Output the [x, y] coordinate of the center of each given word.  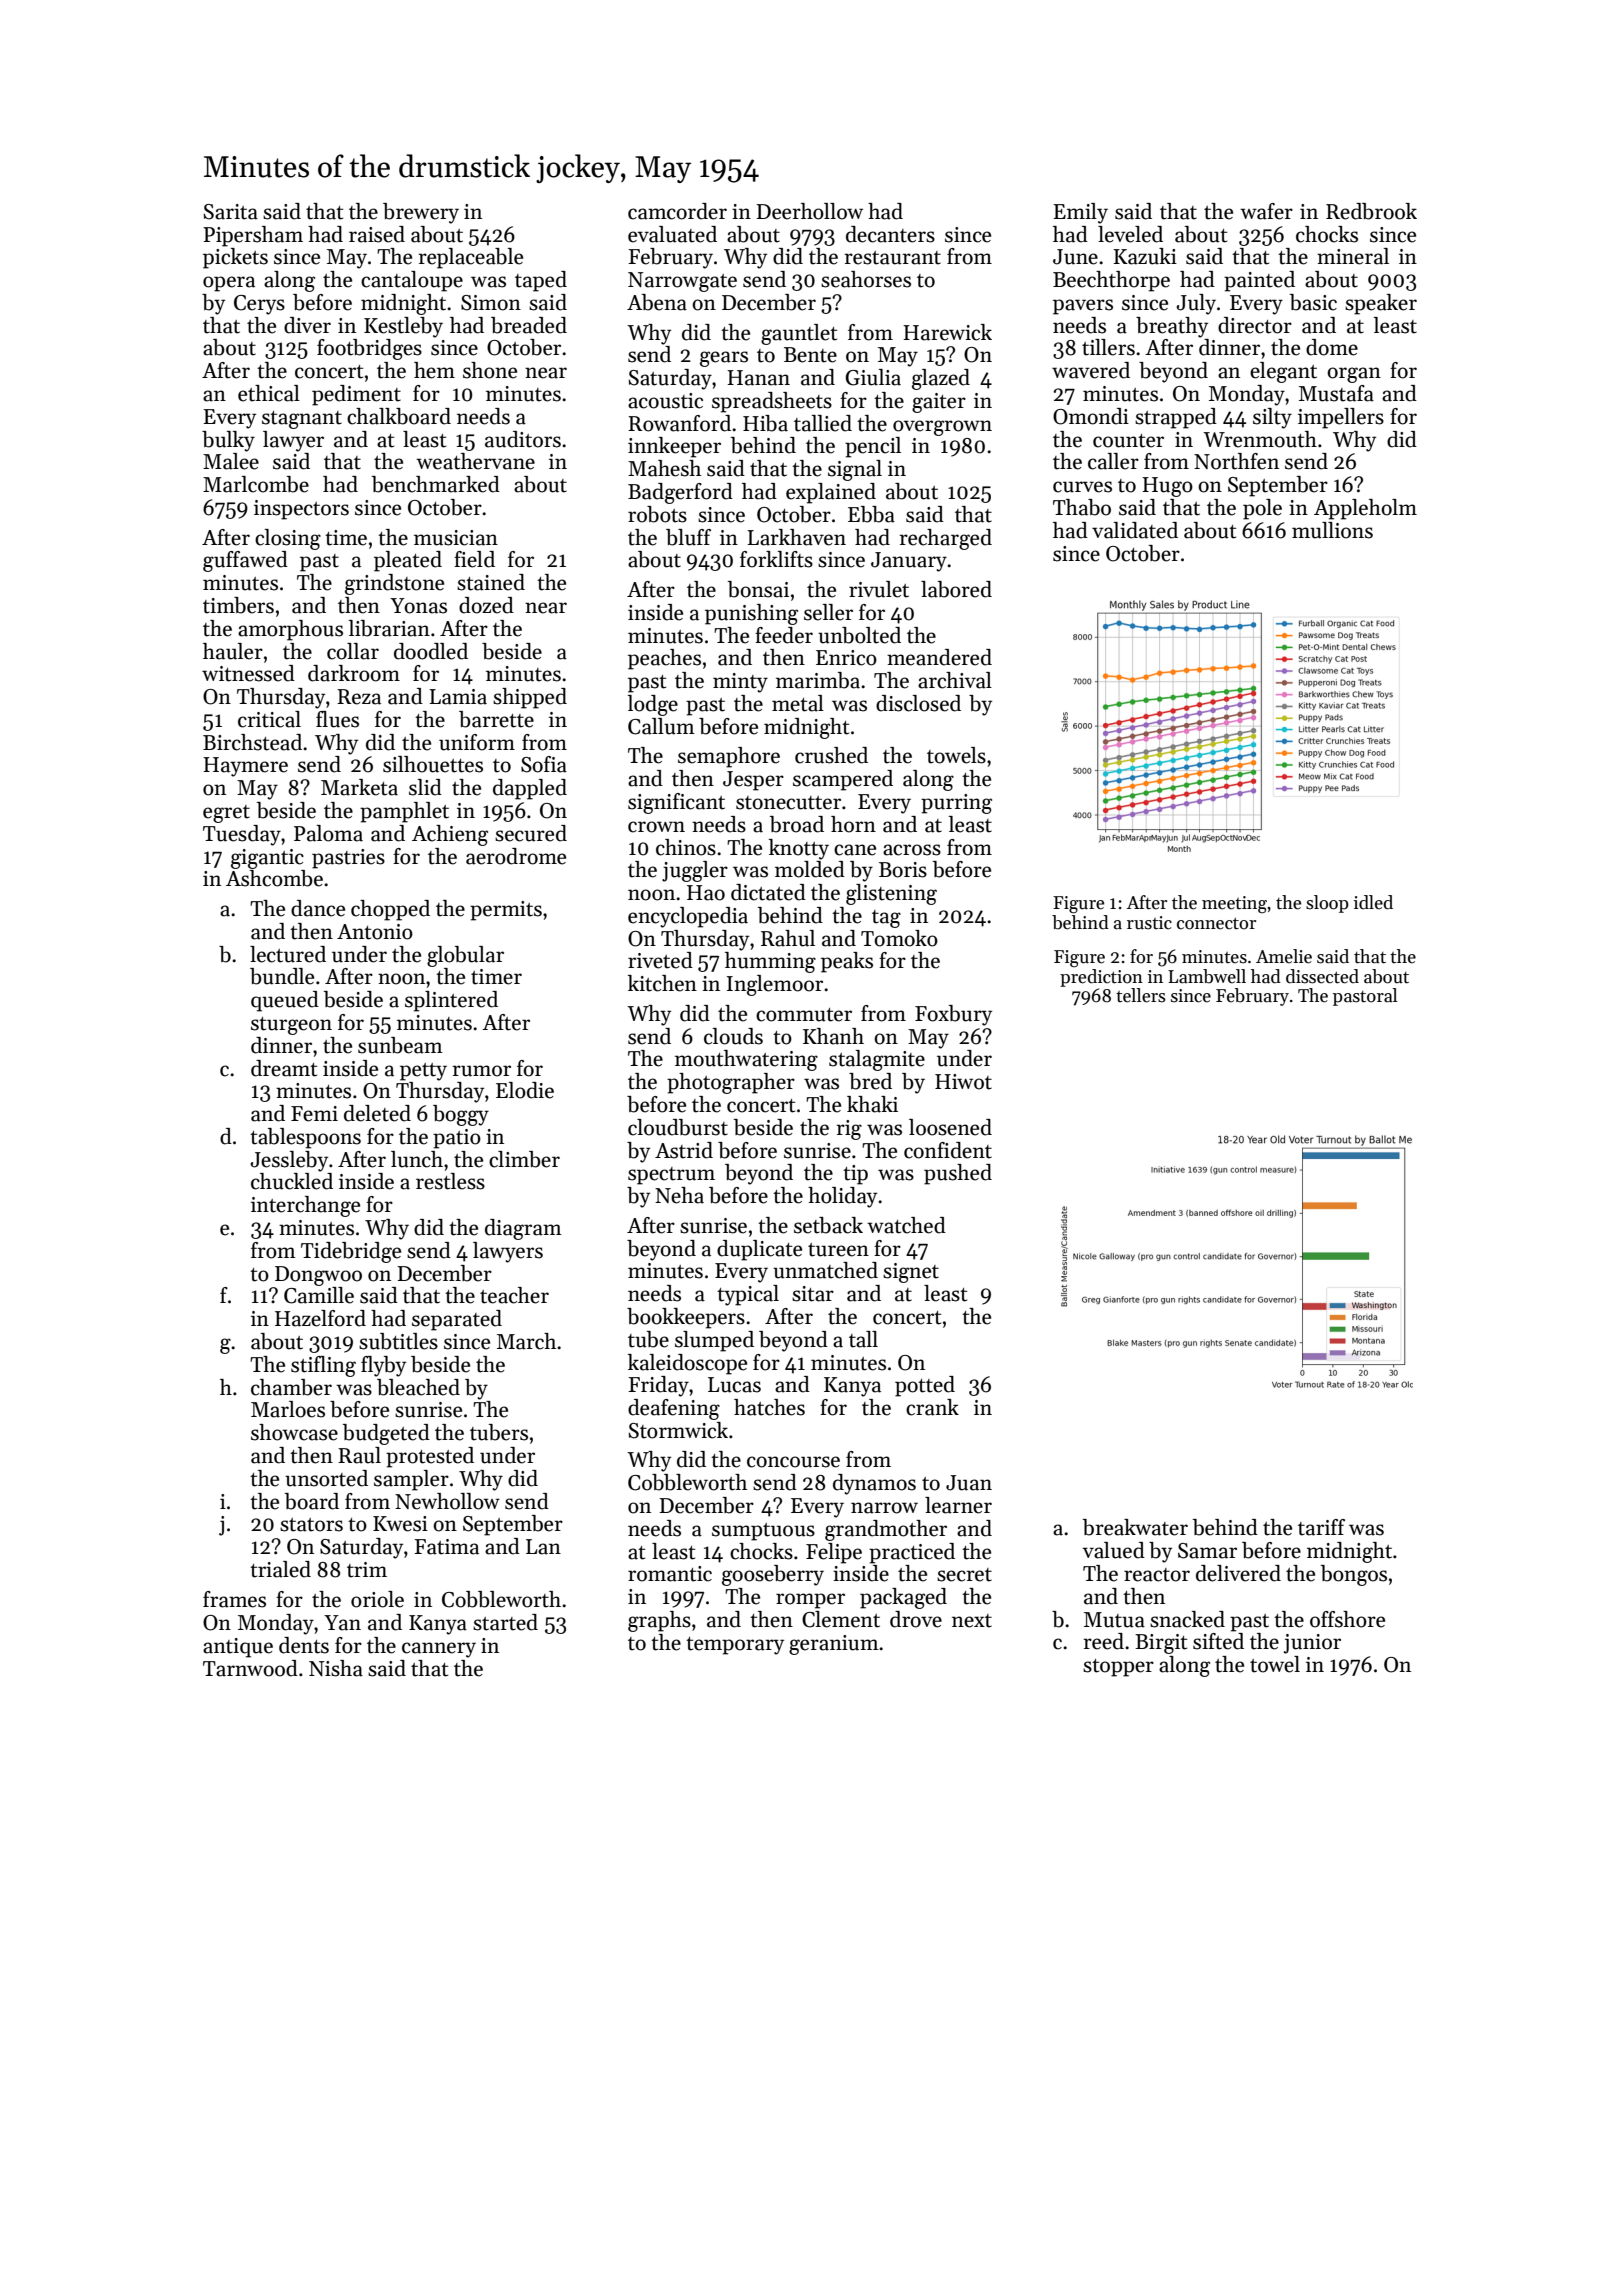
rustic [1149, 923]
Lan [543, 1547]
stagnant [302, 420]
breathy [1172, 327]
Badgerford [680, 493]
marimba [818, 680]
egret [226, 814]
